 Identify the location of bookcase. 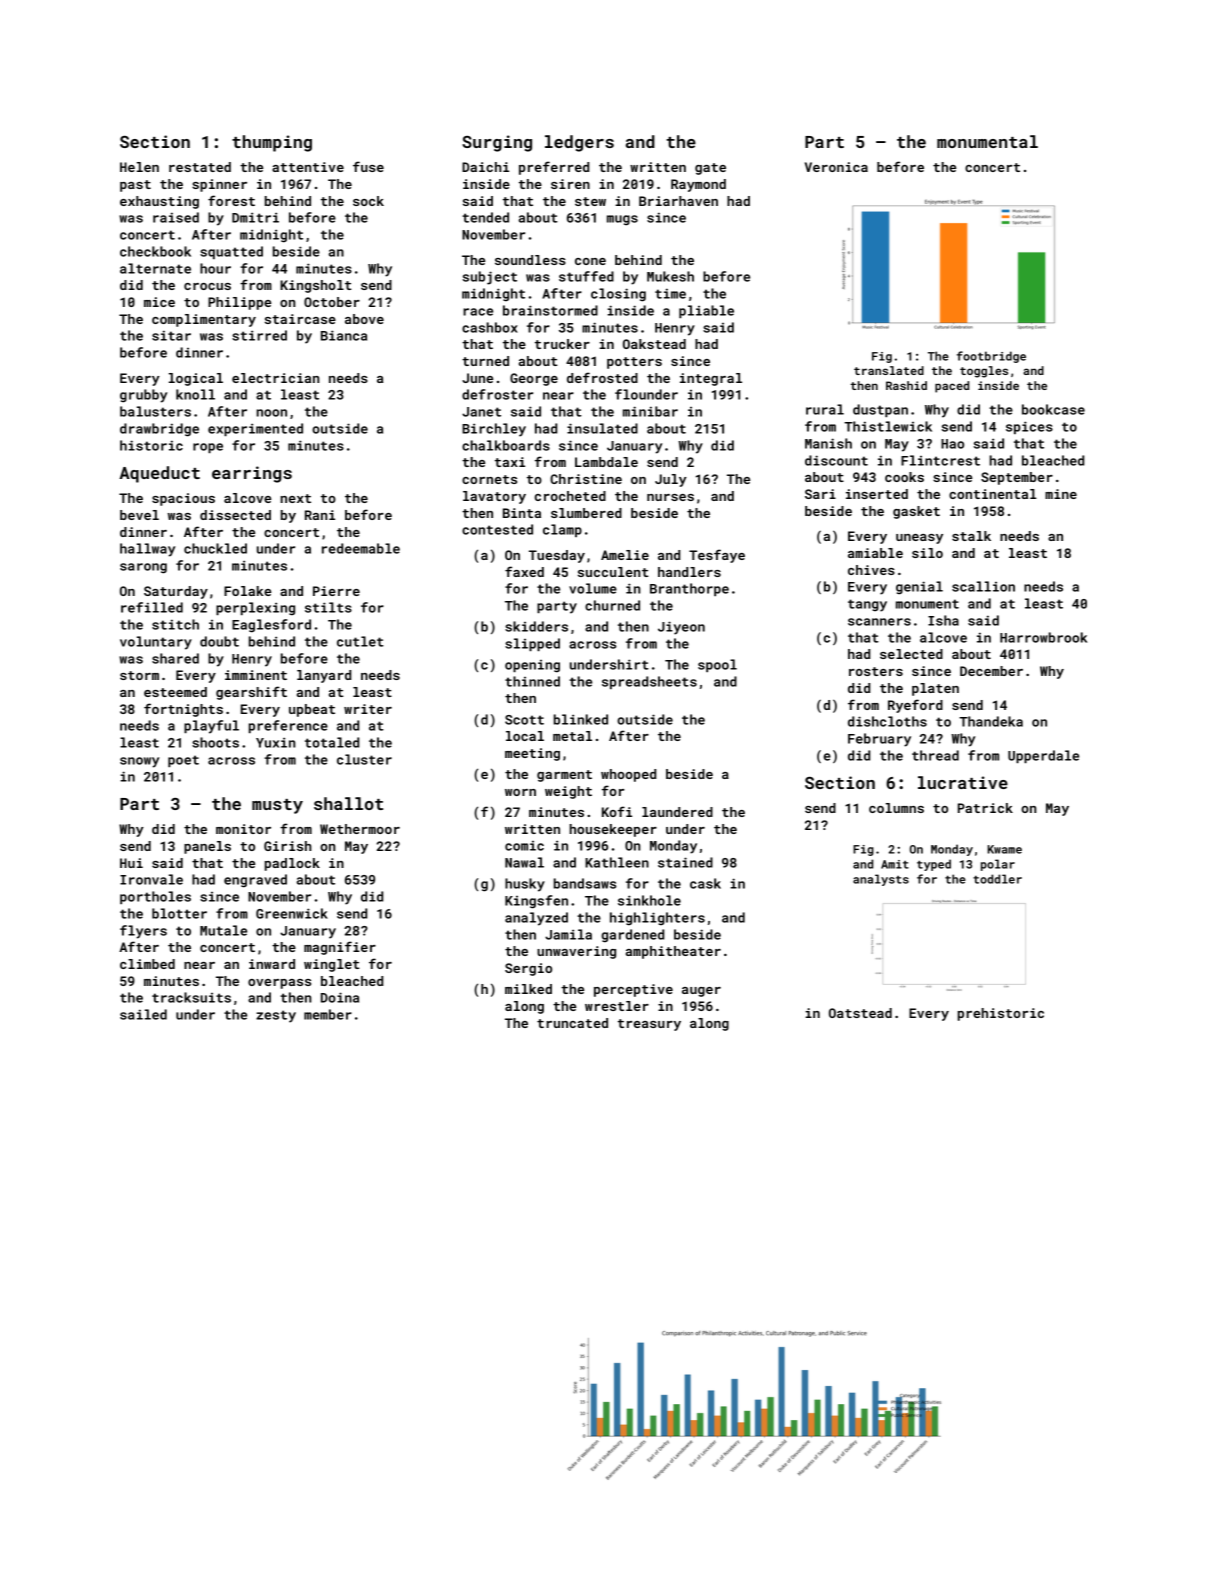
(1053, 409).
